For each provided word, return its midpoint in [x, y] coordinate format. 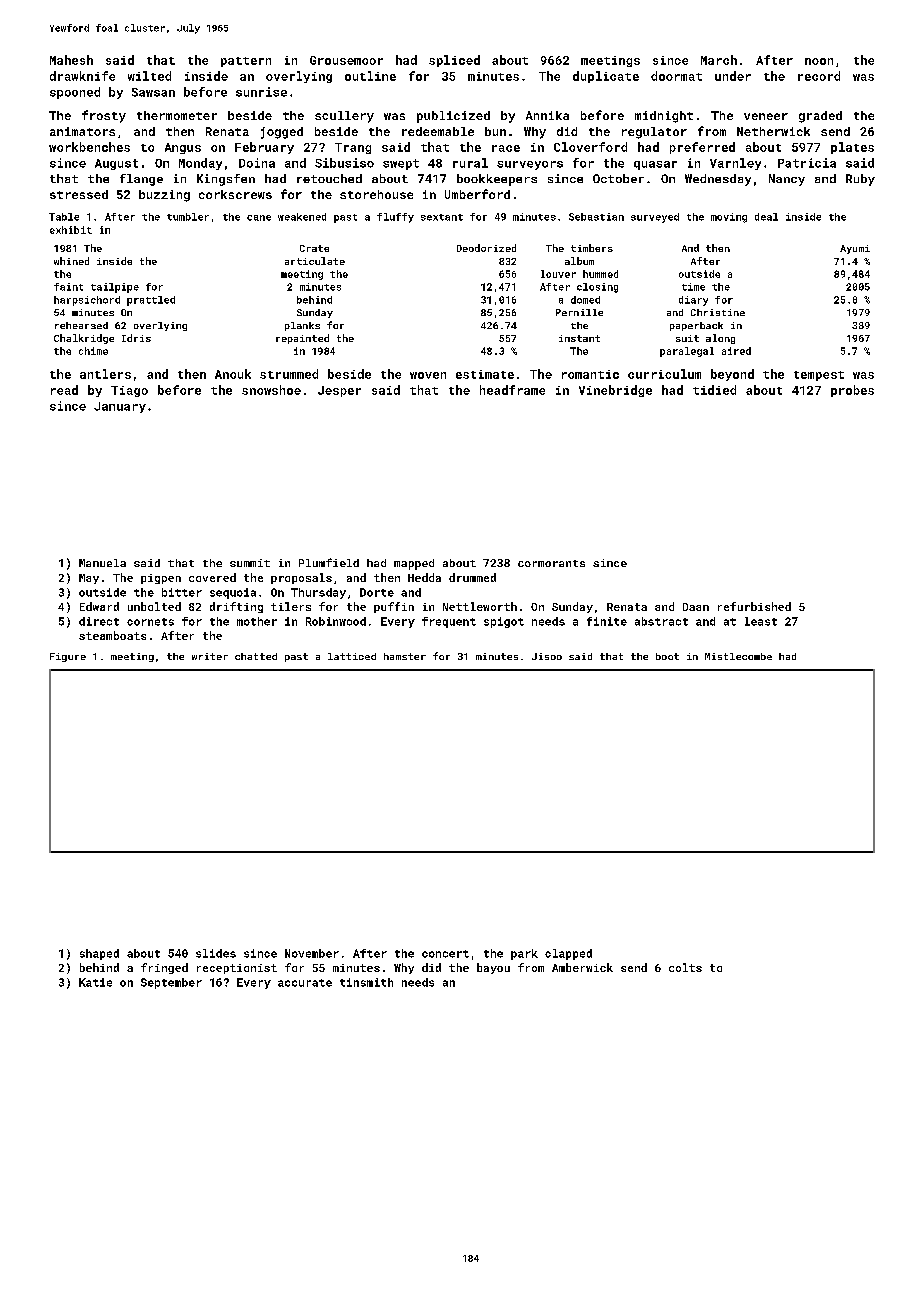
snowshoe [271, 390]
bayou [493, 968]
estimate [485, 374]
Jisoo [547, 656]
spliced [454, 61]
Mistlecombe [738, 656]
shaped [99, 954]
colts [685, 967]
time [693, 287]
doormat [676, 76]
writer [210, 656]
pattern [246, 62]
